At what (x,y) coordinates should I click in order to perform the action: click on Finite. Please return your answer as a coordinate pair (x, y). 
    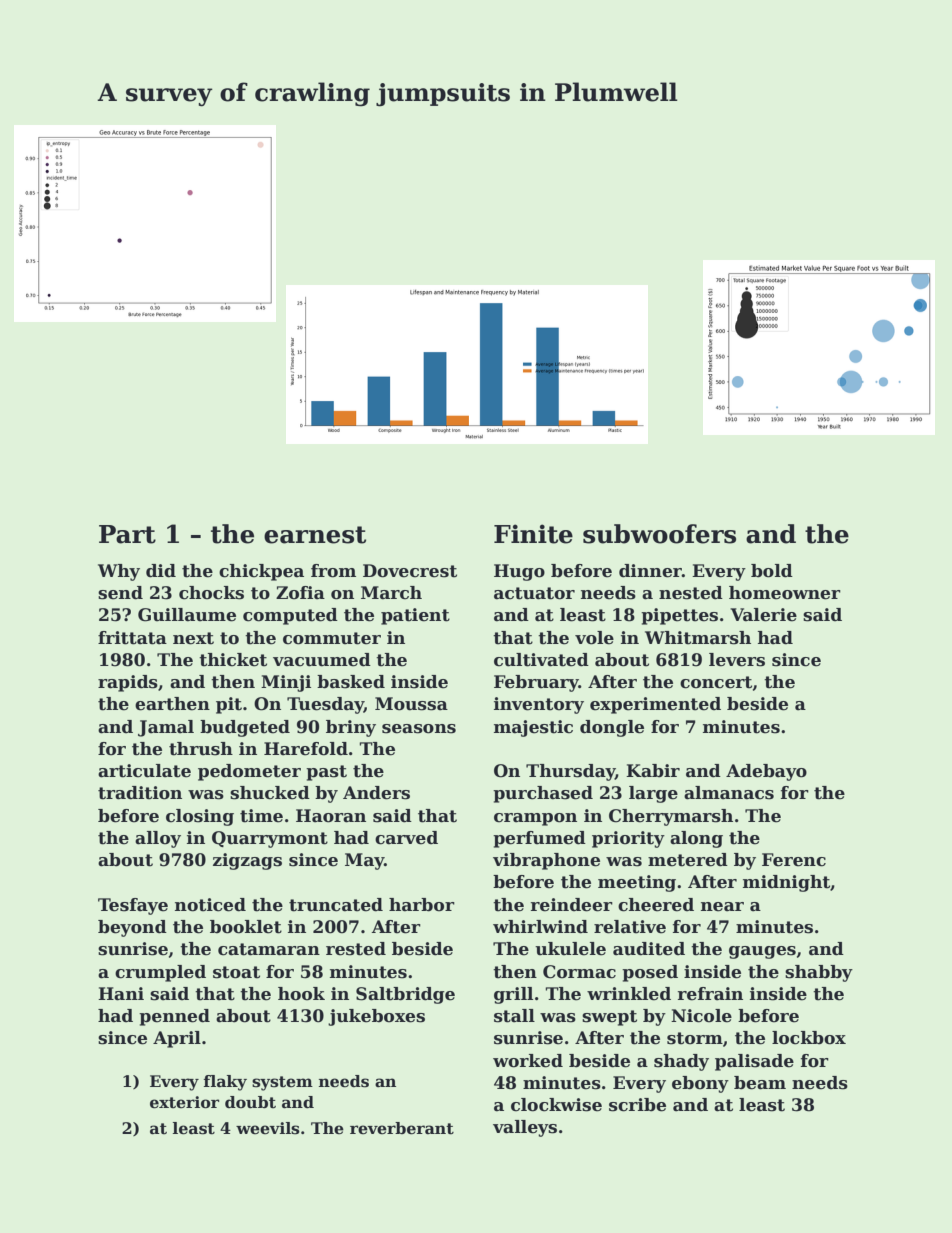
    Looking at the image, I should click on (533, 534).
